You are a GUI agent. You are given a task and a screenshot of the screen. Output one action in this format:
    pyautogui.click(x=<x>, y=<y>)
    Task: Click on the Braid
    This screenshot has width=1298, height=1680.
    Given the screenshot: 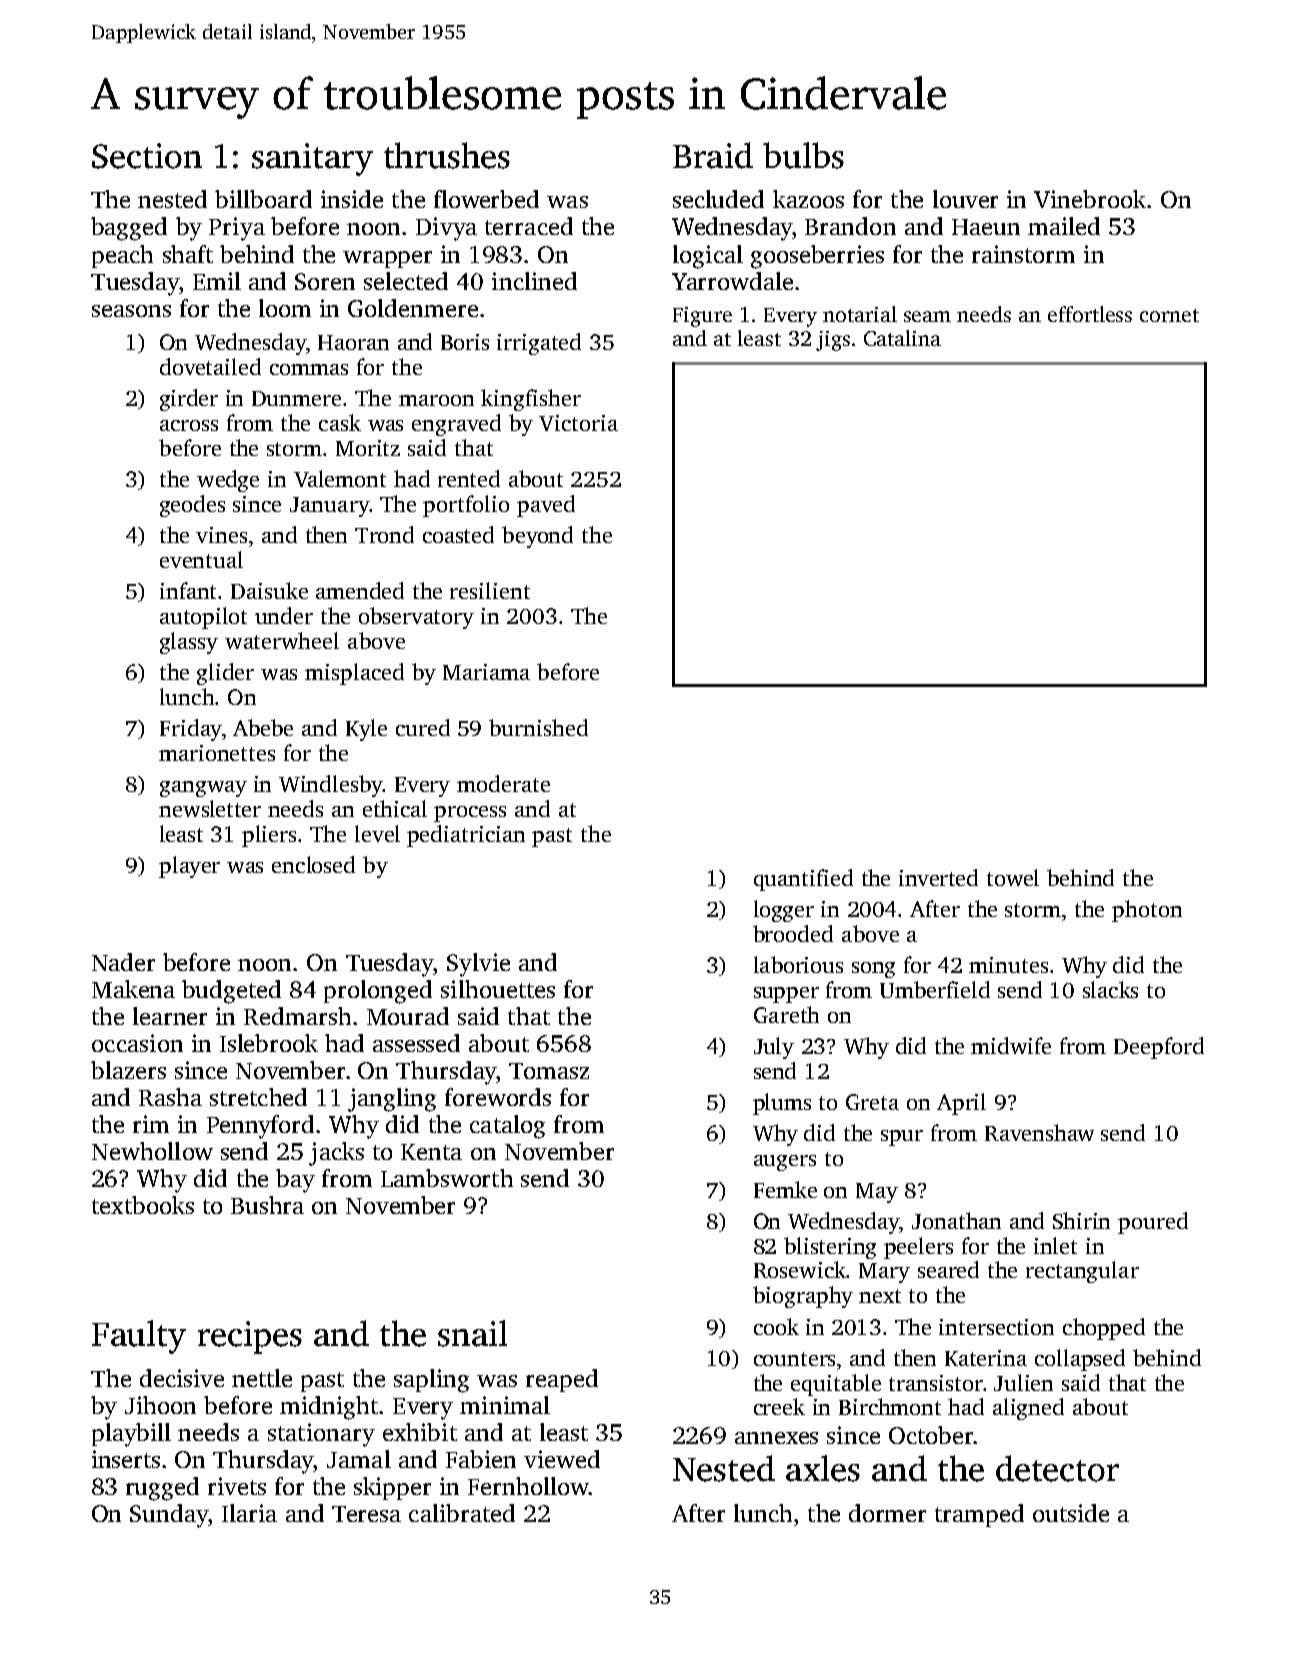 What is the action you would take?
    pyautogui.click(x=713, y=155)
